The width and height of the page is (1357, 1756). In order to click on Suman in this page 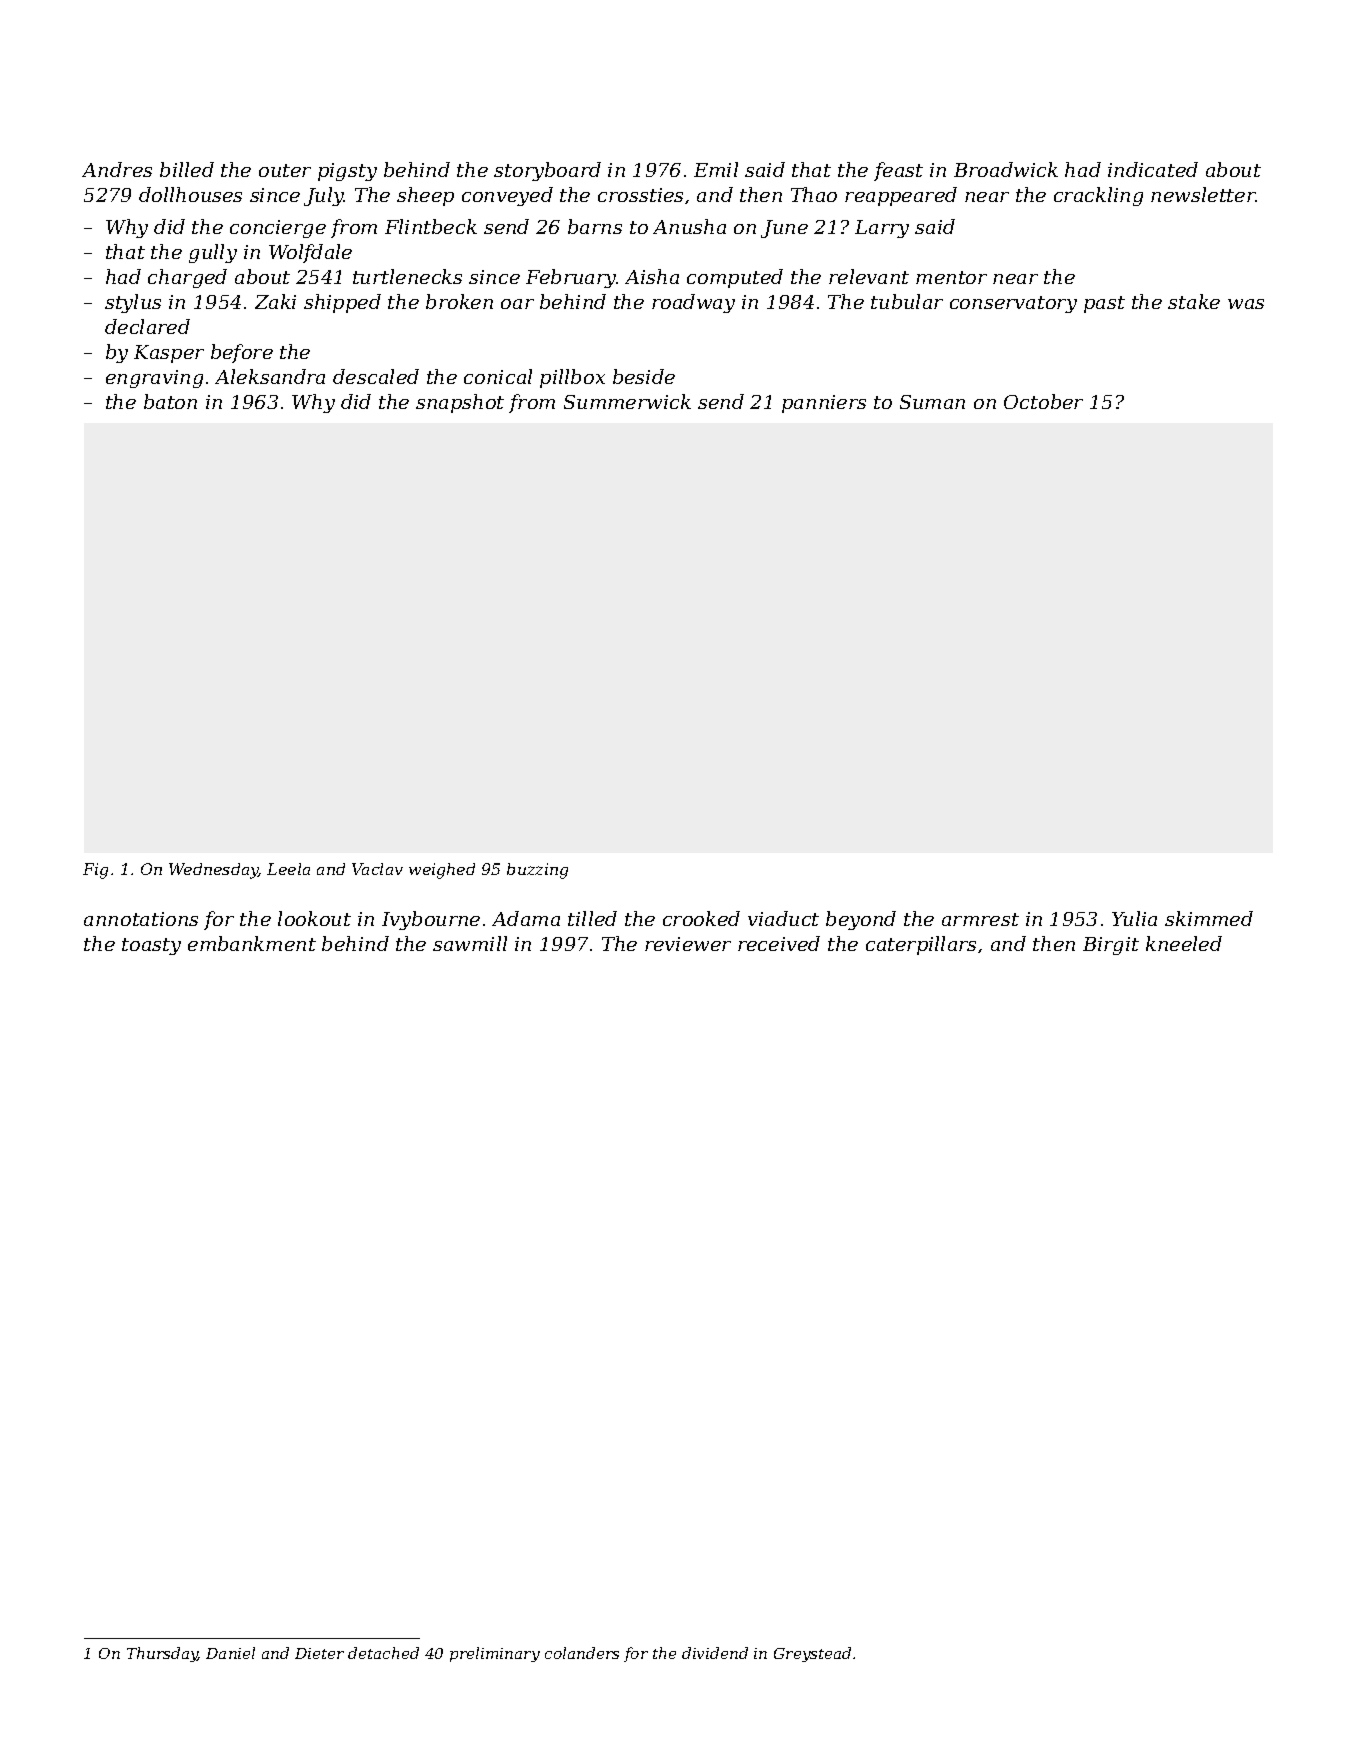, I will do `click(932, 402)`.
